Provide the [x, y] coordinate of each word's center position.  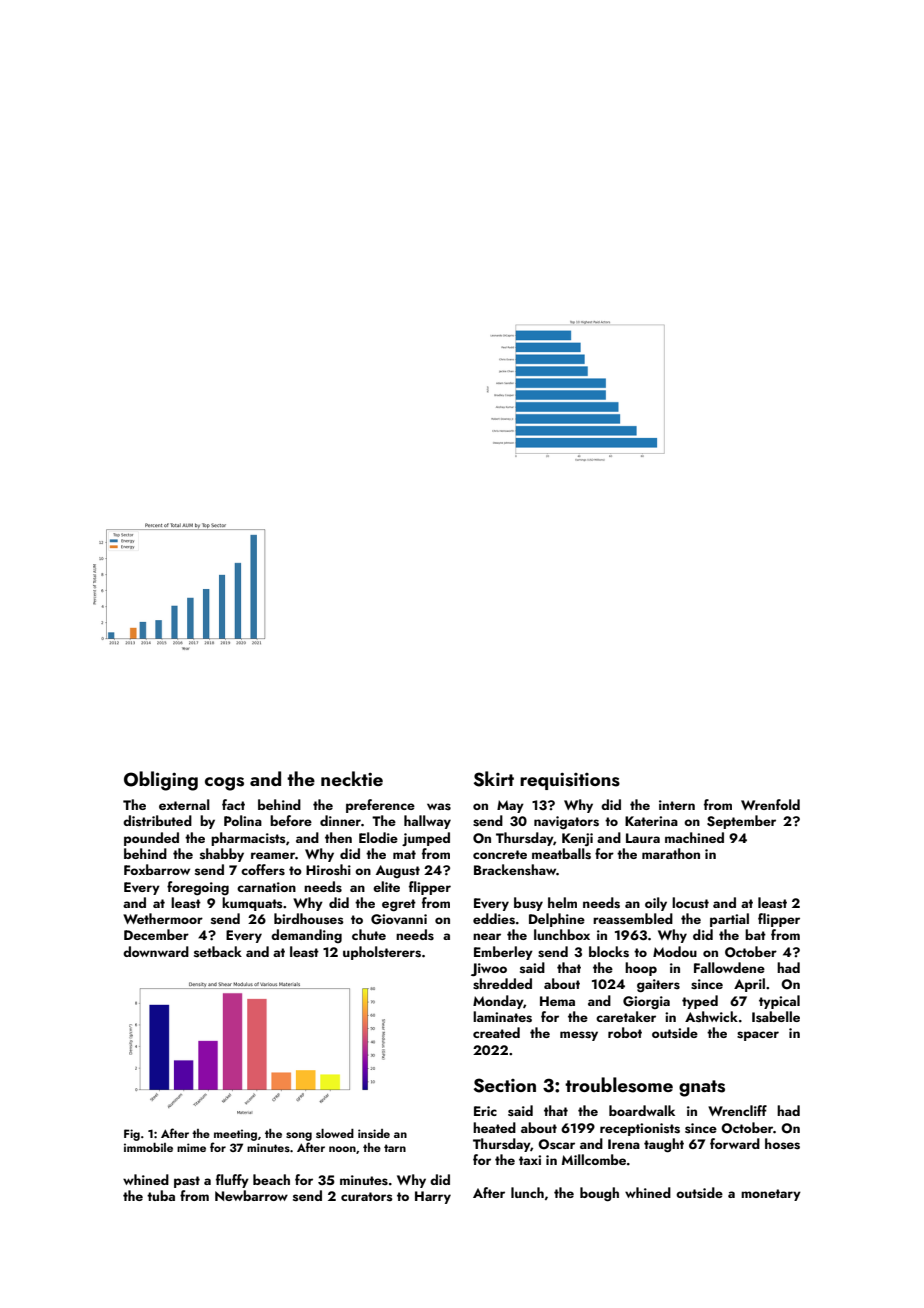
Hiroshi [328, 870]
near [487, 936]
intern [677, 805]
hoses [782, 1144]
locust [690, 903]
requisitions [570, 781]
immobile [148, 1147]
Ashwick [711, 1016]
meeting [235, 1135]
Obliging [161, 781]
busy [528, 904]
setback [218, 951]
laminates [502, 1017]
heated [494, 1127]
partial [729, 920]
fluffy [232, 1181]
